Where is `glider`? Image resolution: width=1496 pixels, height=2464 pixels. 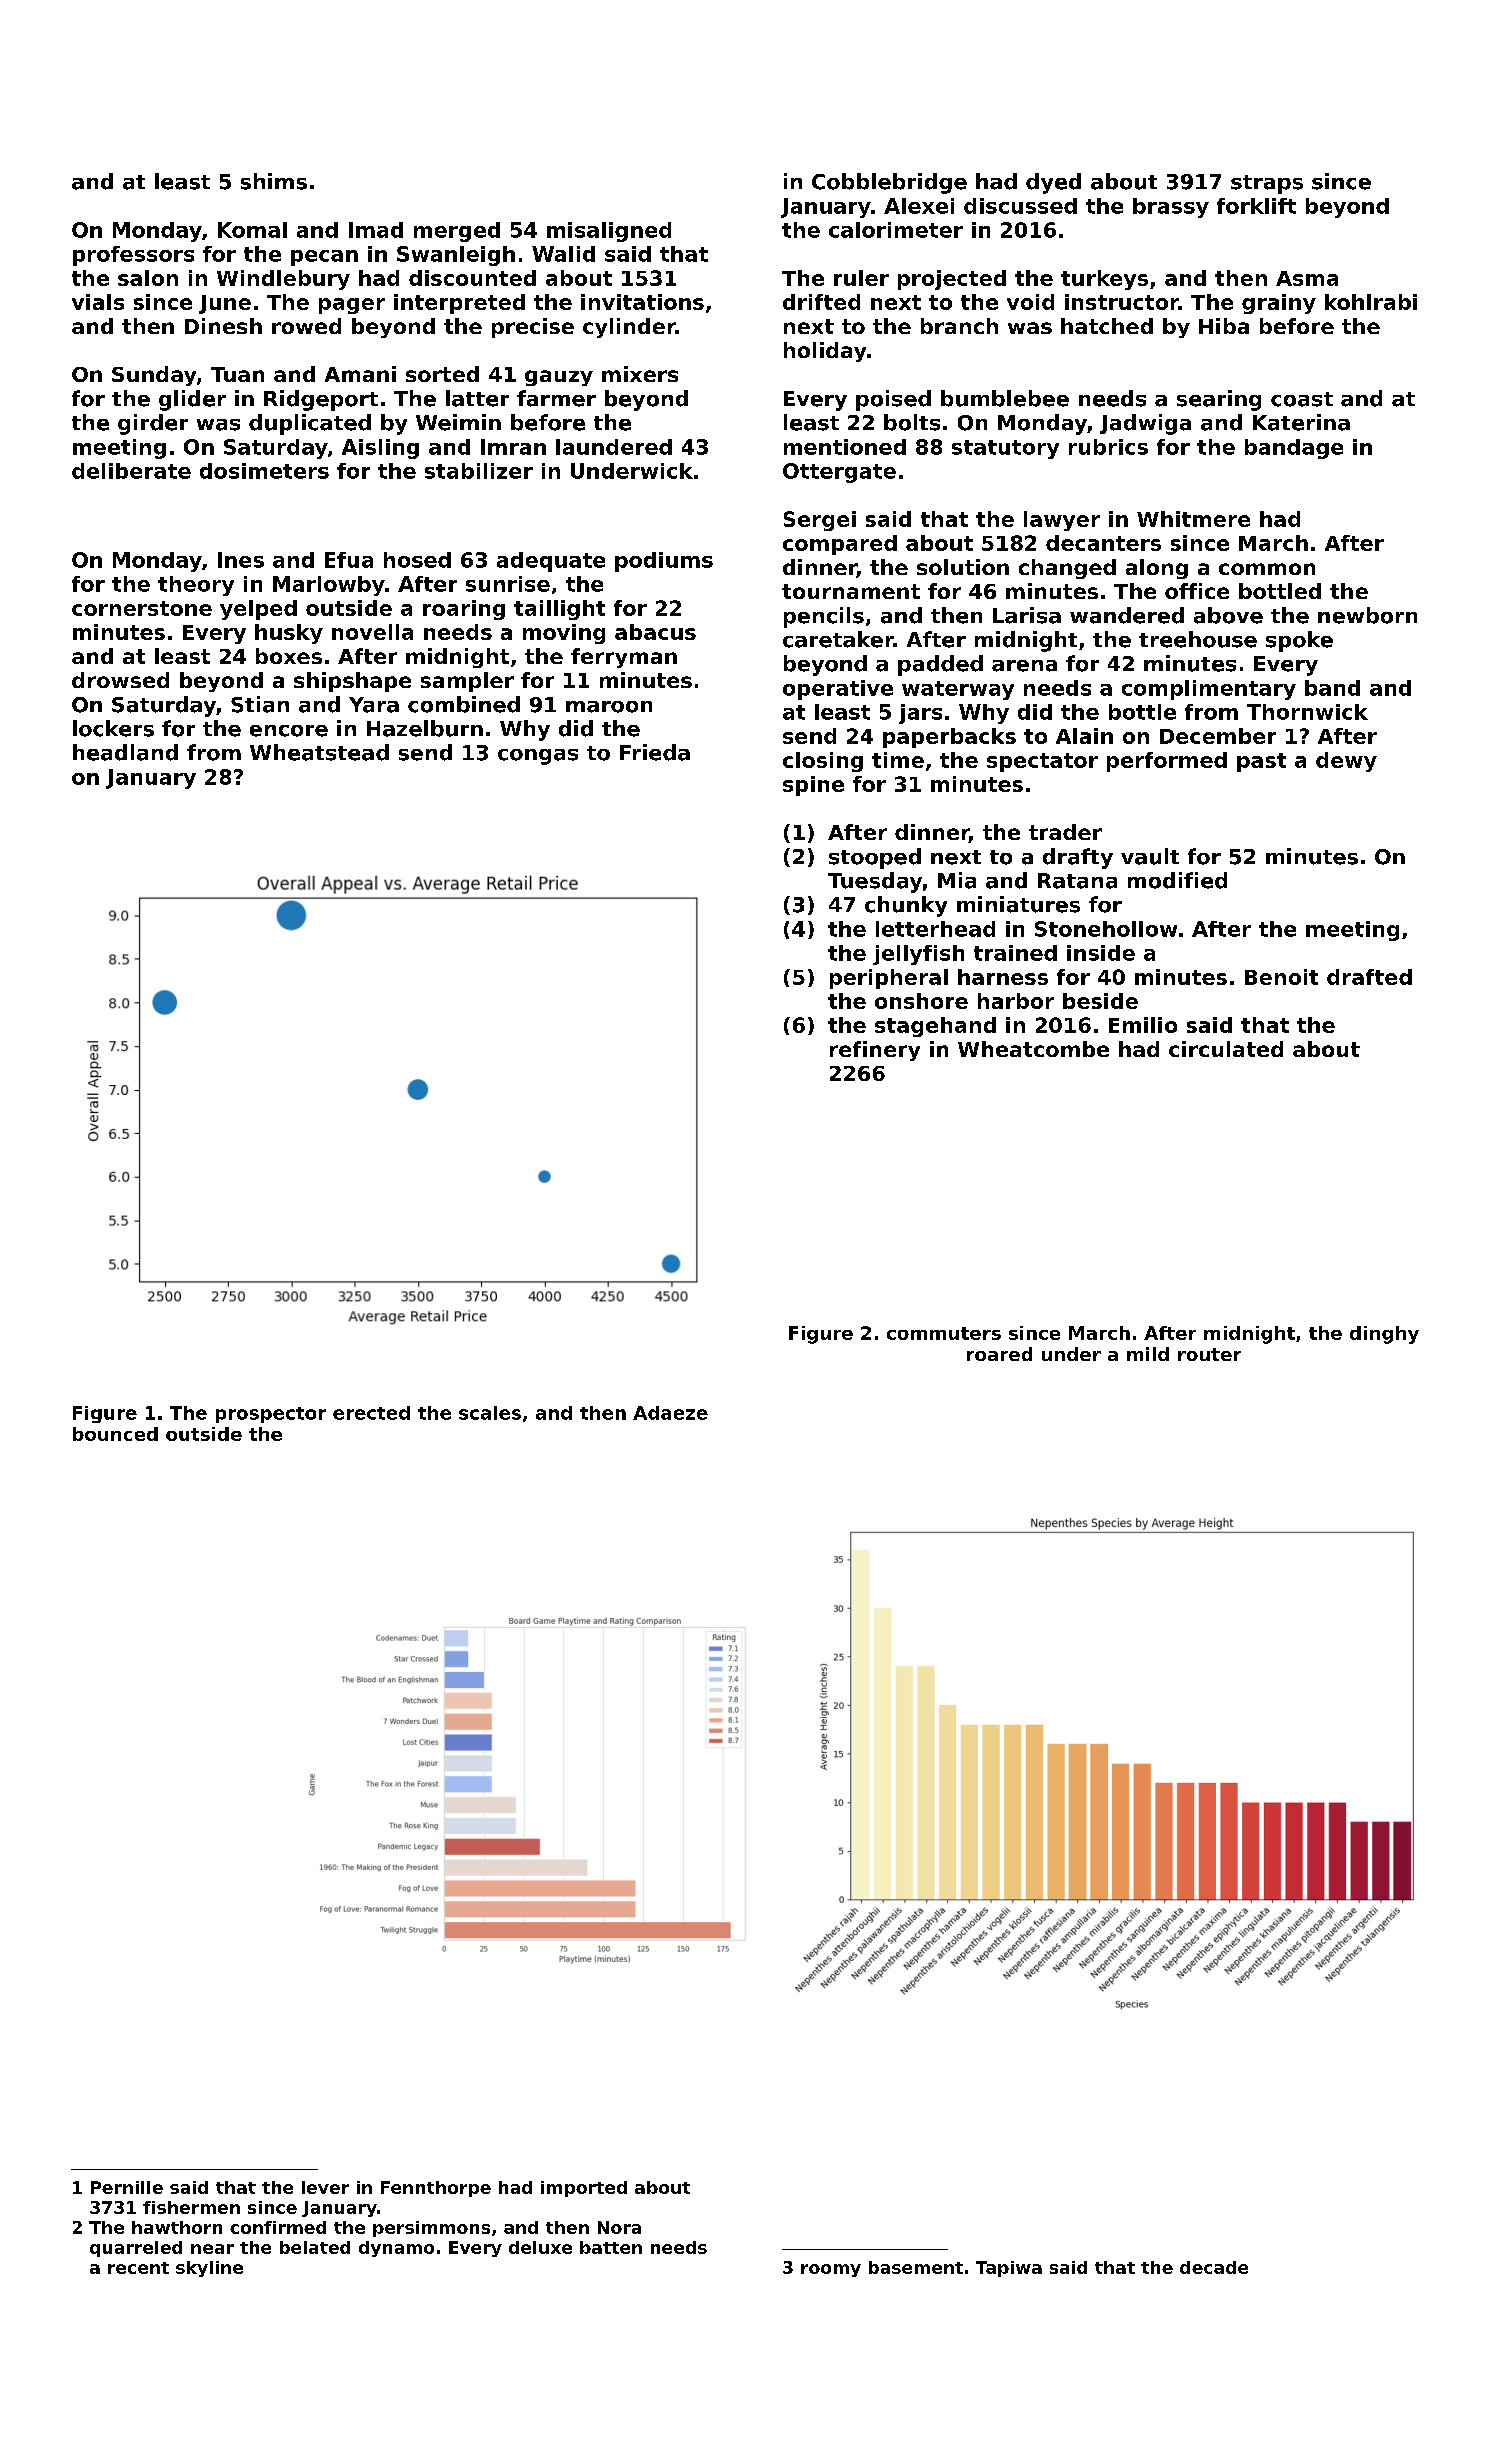 glider is located at coordinates (192, 400).
